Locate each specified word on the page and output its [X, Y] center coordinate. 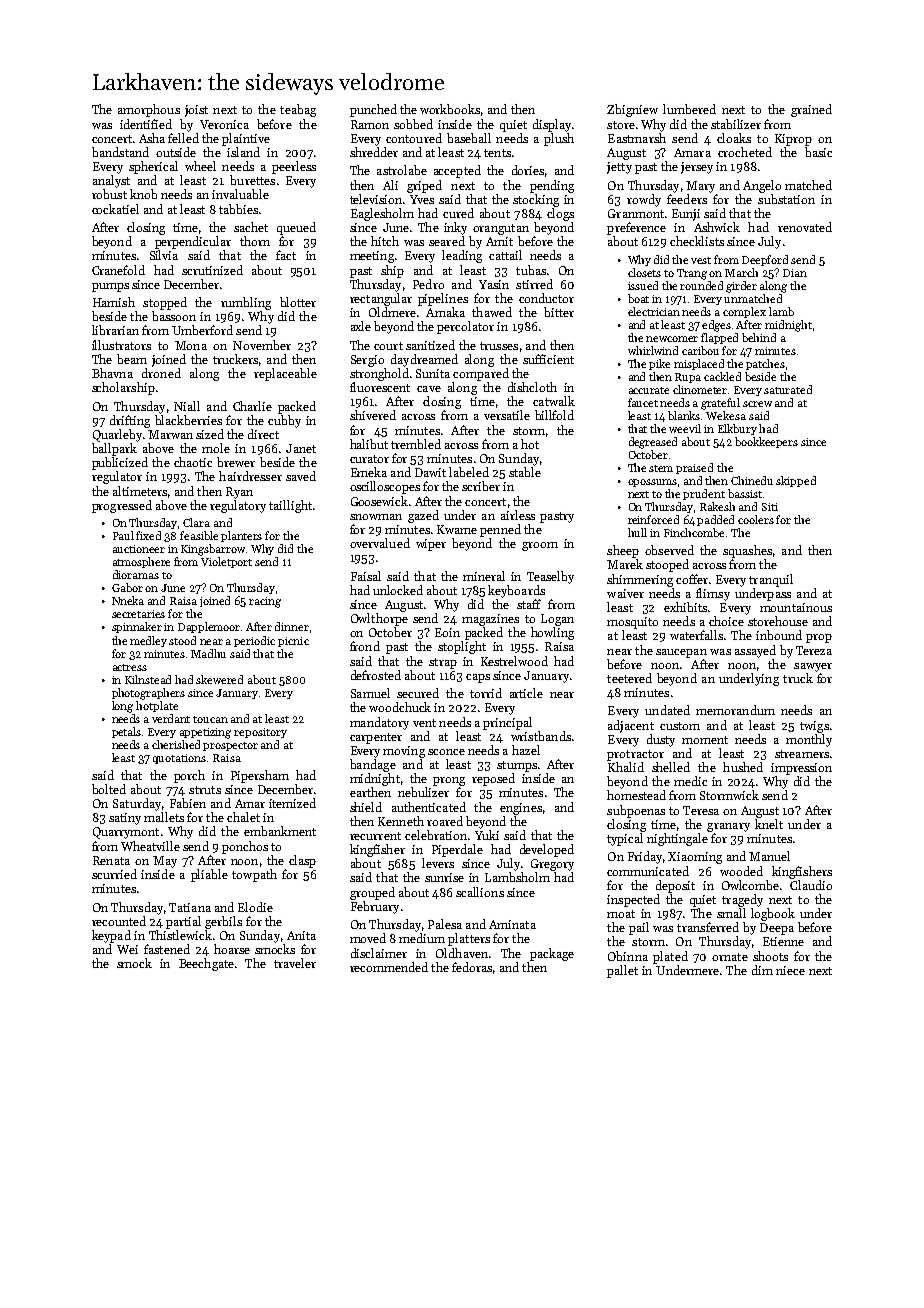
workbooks [450, 109]
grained [811, 110]
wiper [431, 545]
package [552, 954]
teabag [298, 110]
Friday [645, 857]
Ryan [239, 493]
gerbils [223, 922]
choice [726, 621]
